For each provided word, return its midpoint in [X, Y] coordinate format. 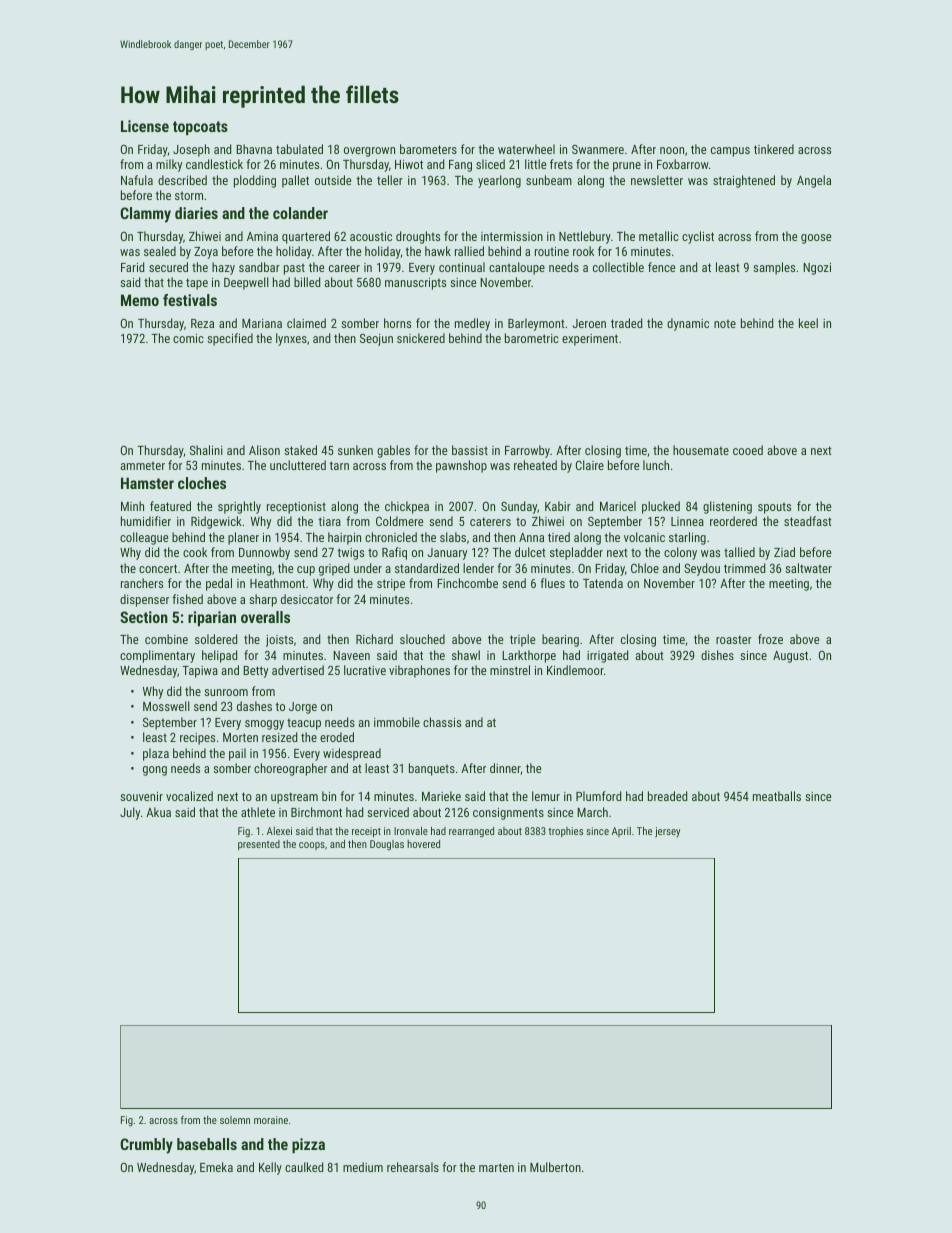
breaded [667, 796]
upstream [294, 798]
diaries [196, 213]
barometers [428, 149]
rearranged [471, 832]
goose [816, 239]
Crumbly [146, 1146]
